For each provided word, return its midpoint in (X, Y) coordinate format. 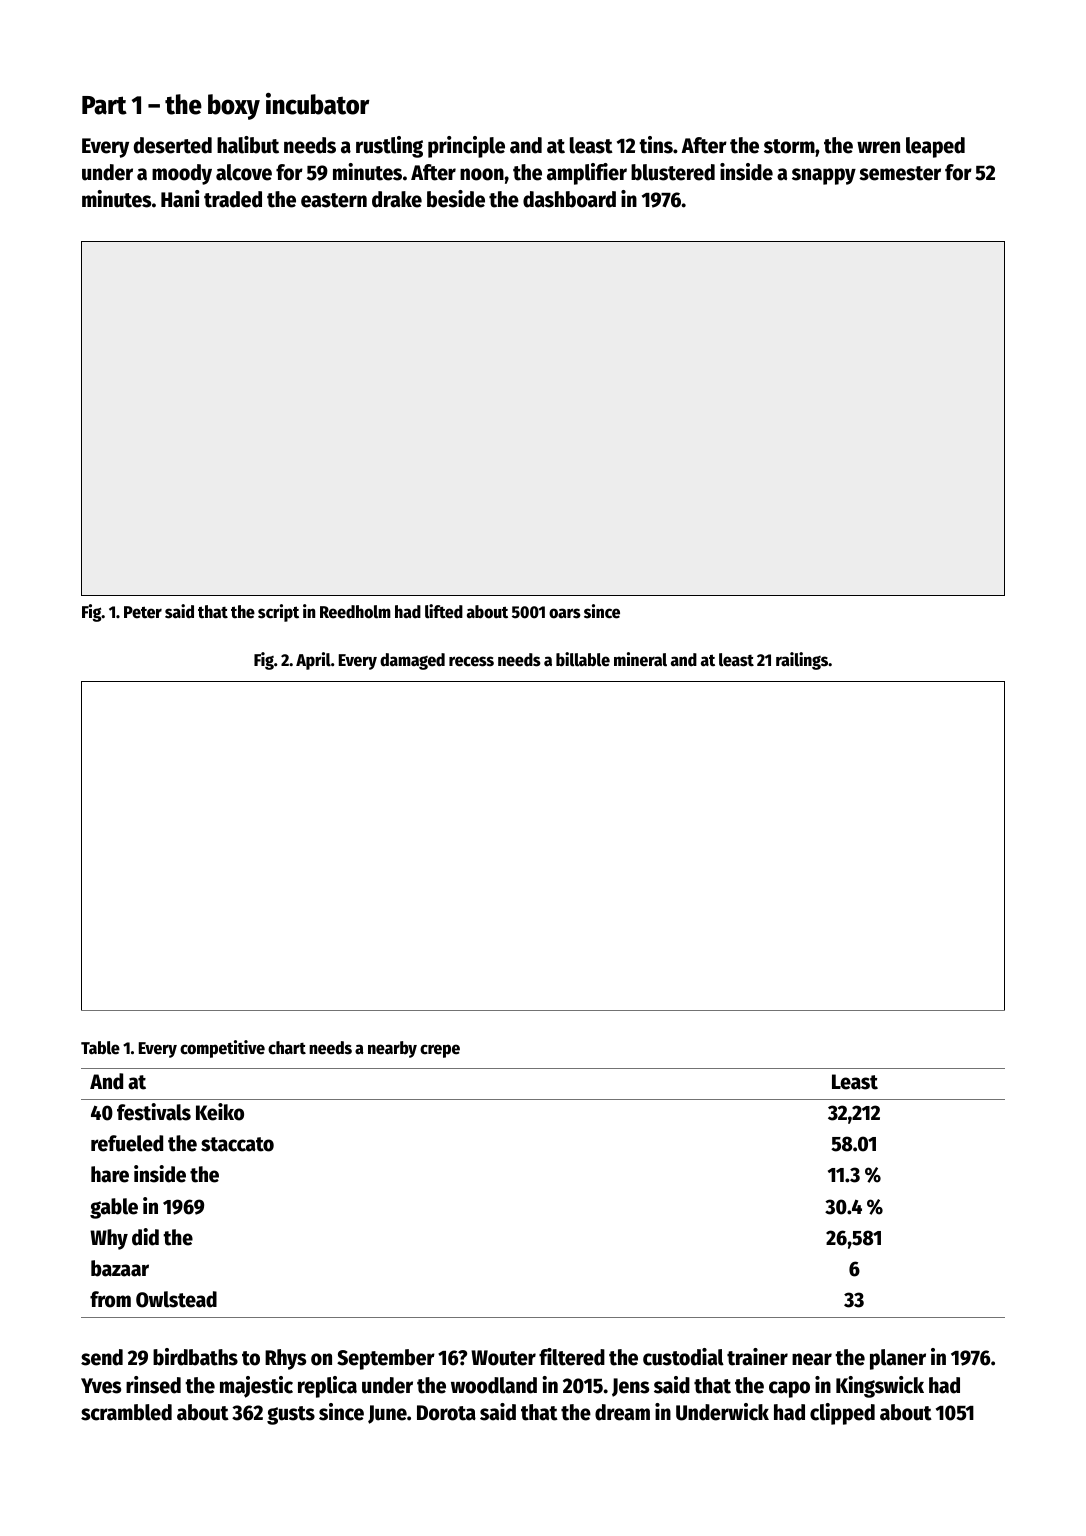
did (145, 1237)
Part (104, 105)
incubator (318, 104)
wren (878, 147)
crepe (440, 1051)
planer (898, 1359)
